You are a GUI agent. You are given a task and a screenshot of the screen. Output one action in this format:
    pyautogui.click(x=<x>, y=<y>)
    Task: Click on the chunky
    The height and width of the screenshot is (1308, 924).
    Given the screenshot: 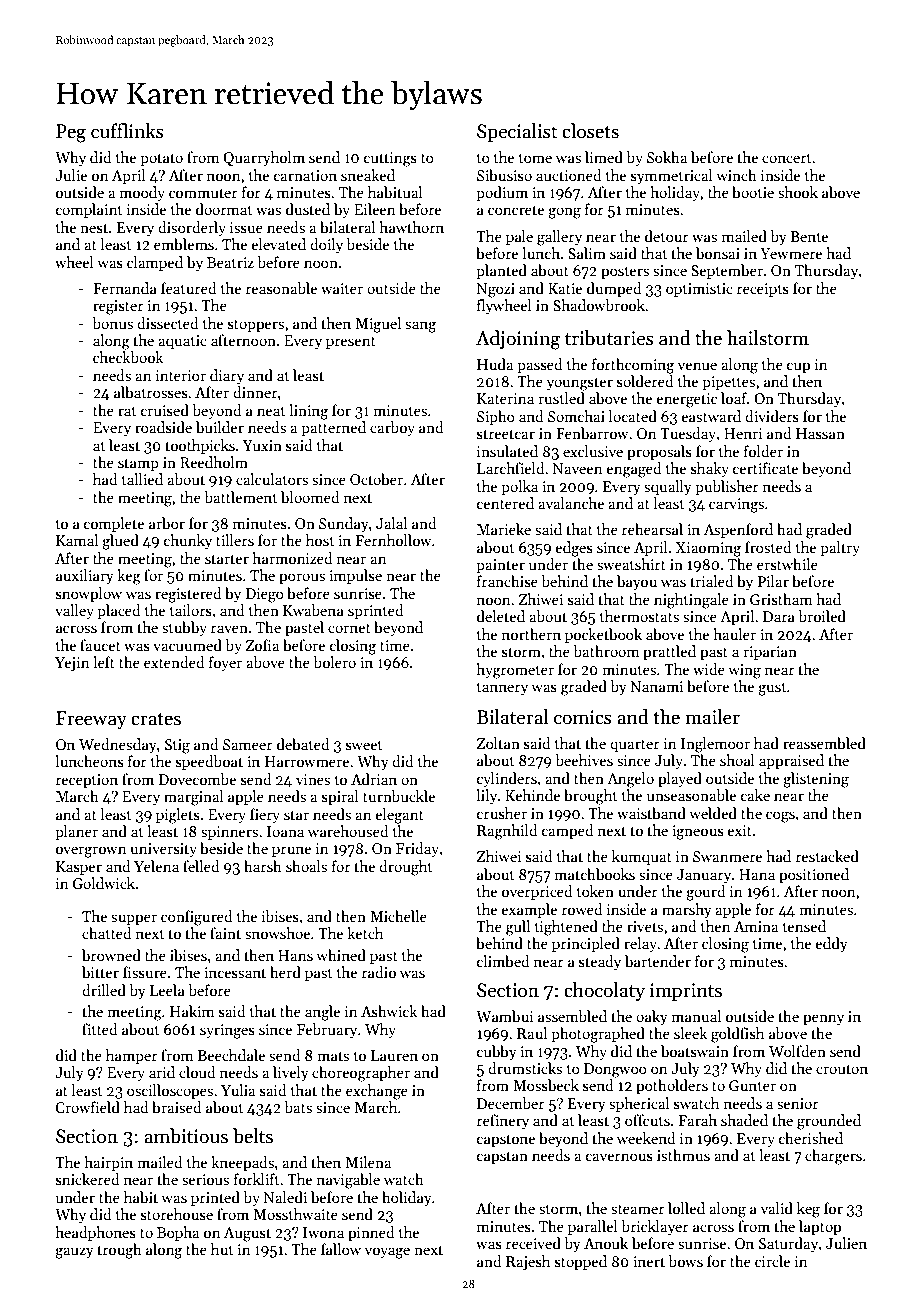 What is the action you would take?
    pyautogui.click(x=188, y=541)
